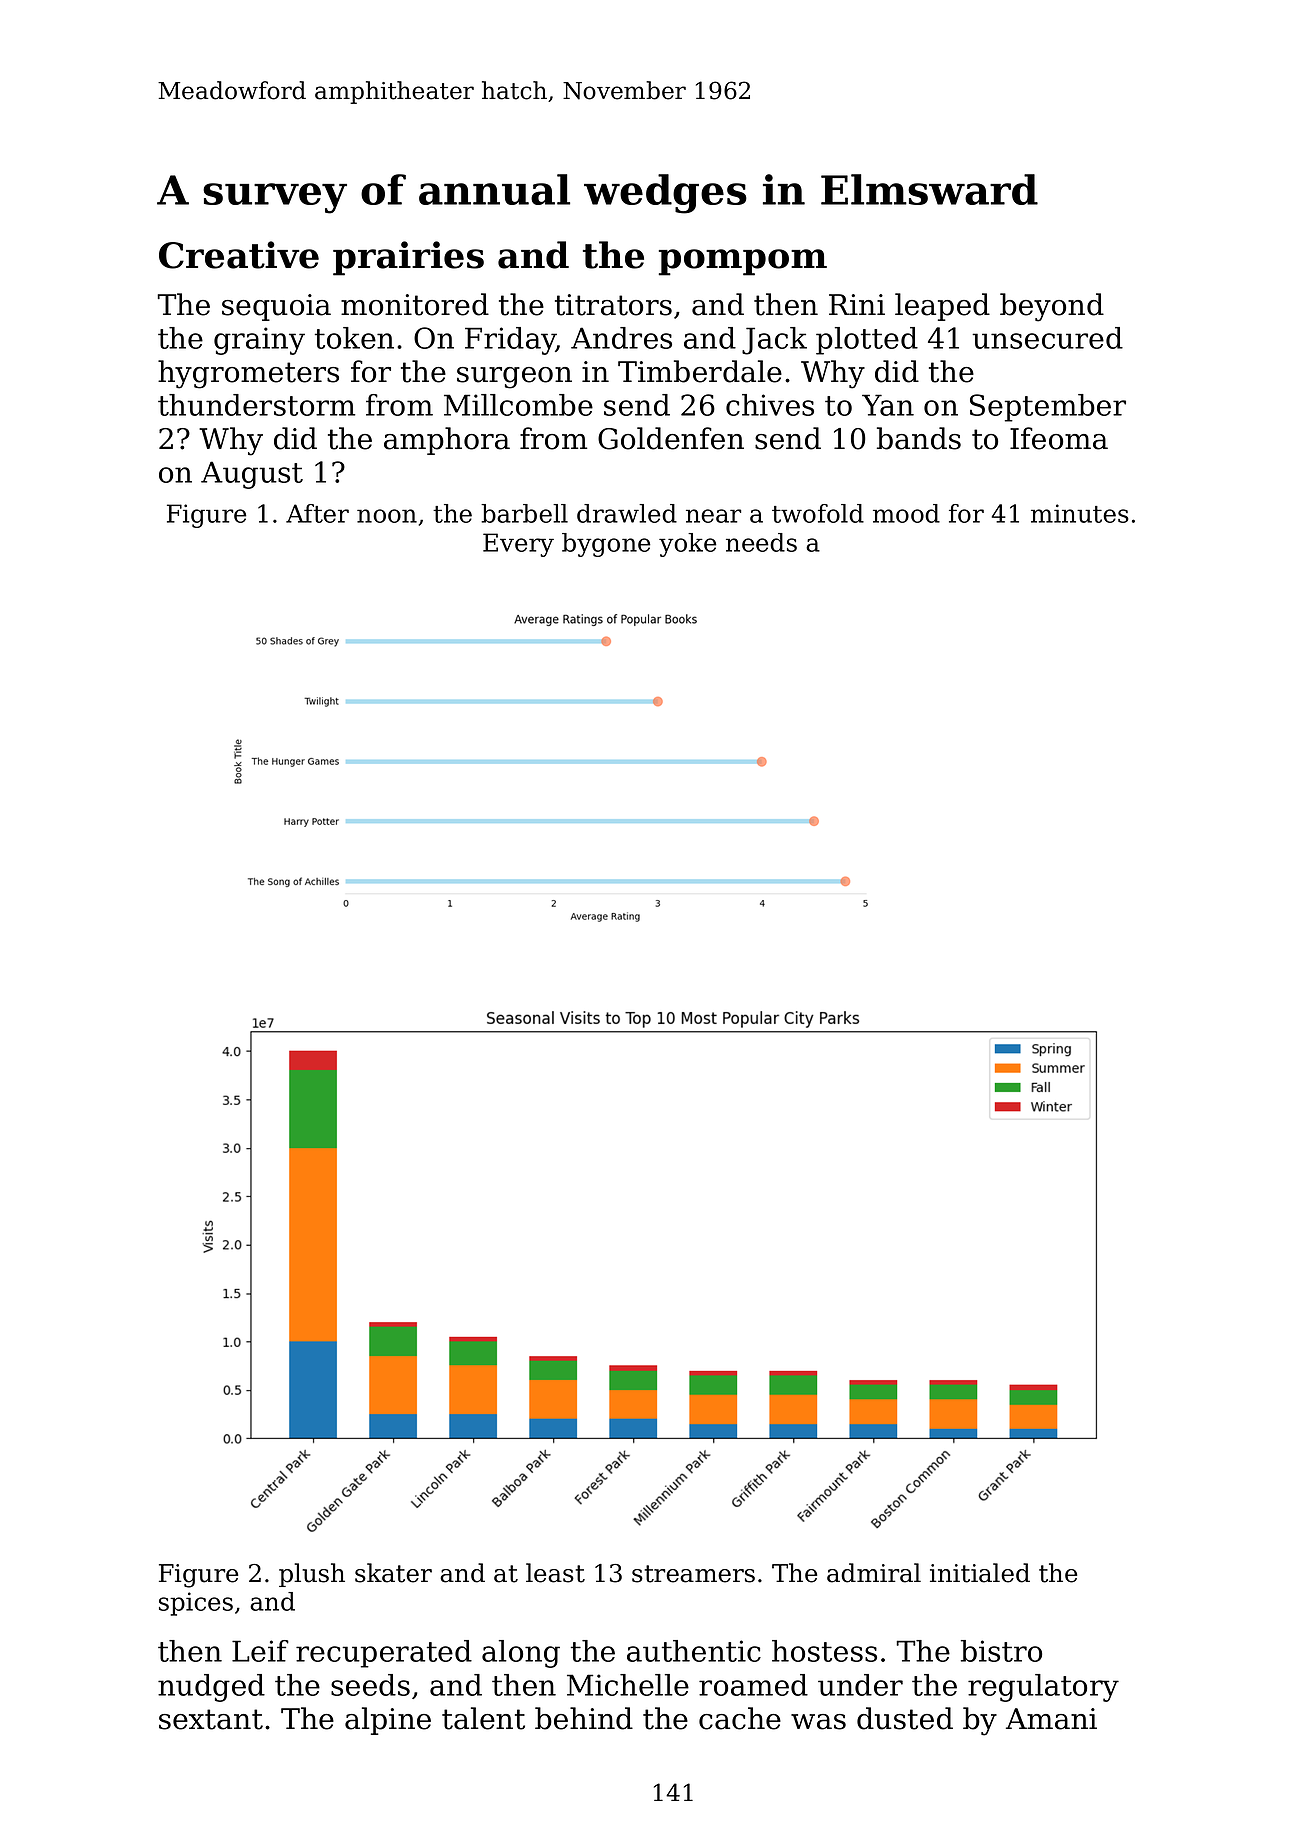 Image resolution: width=1303 pixels, height=1842 pixels. What do you see at coordinates (1052, 307) in the screenshot?
I see `beyond` at bounding box center [1052, 307].
